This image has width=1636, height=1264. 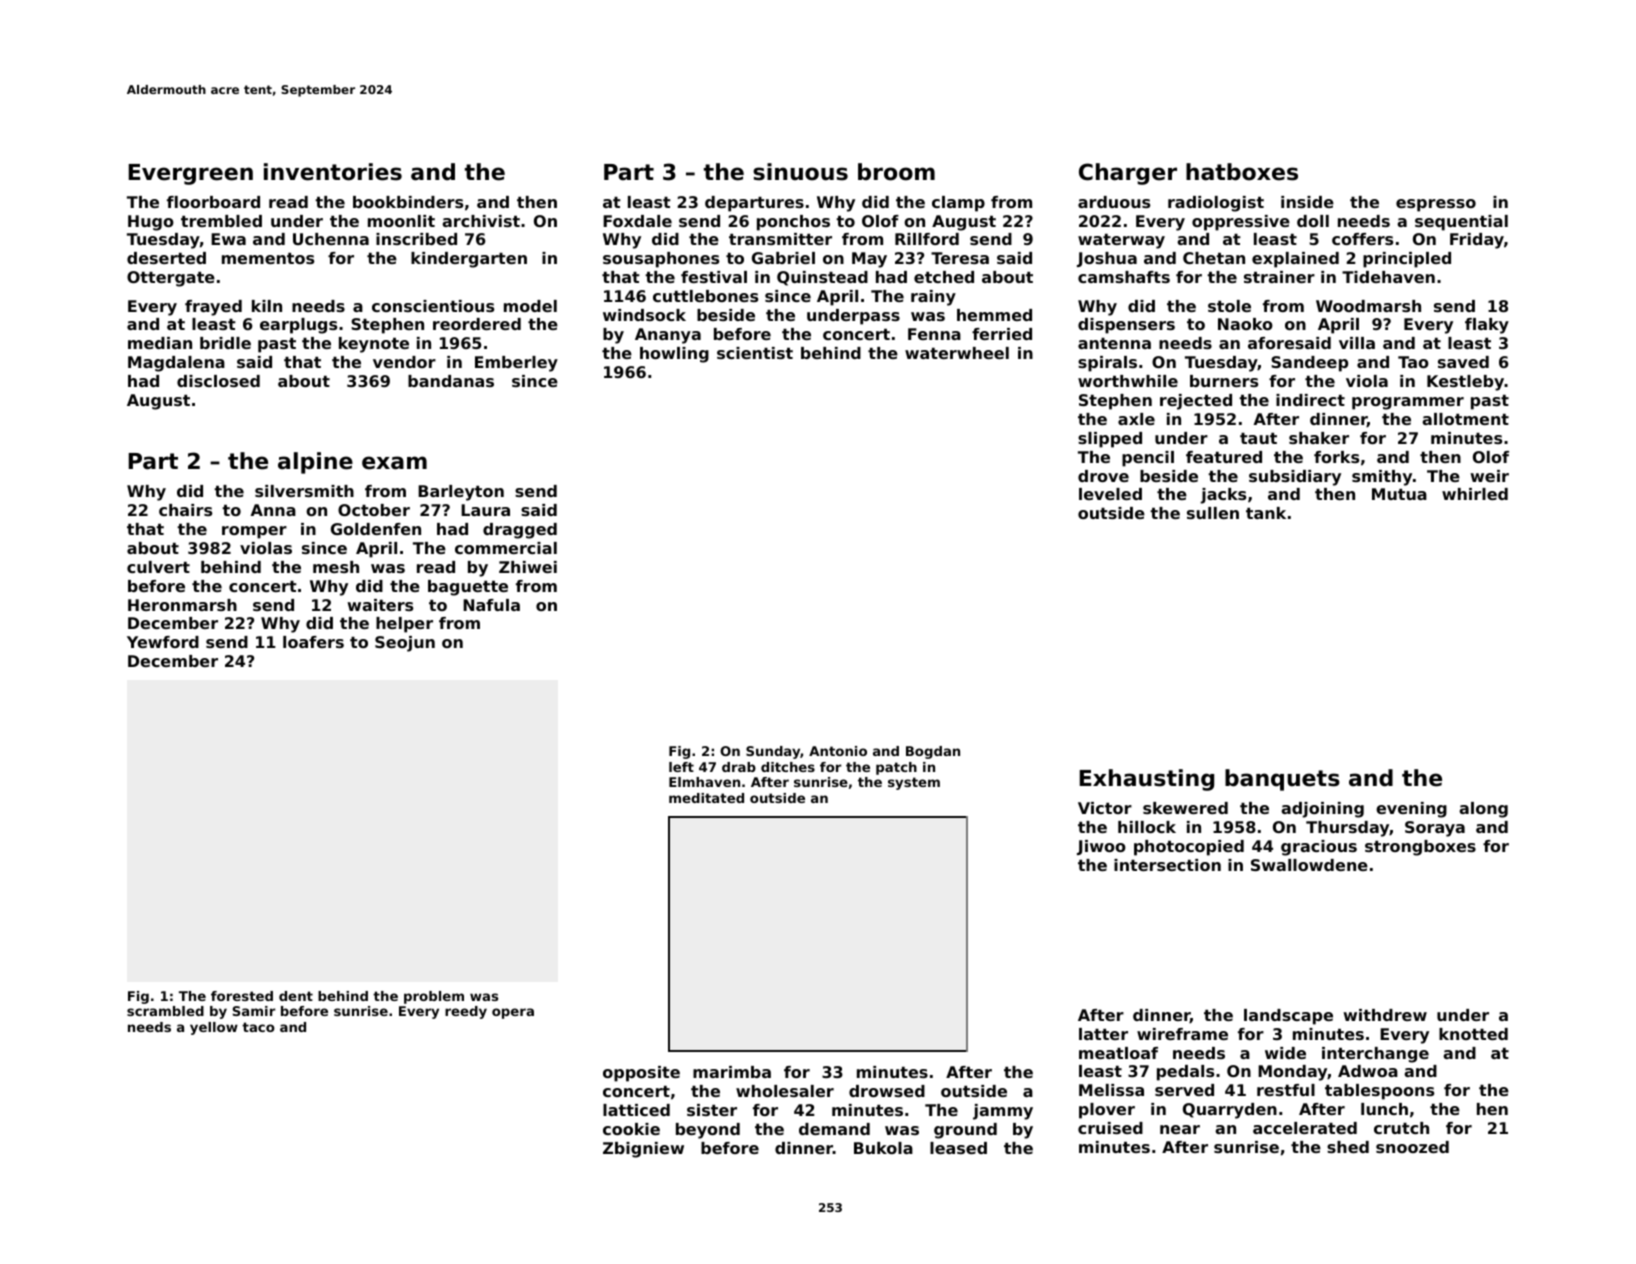 What do you see at coordinates (214, 1028) in the image?
I see `yellow` at bounding box center [214, 1028].
